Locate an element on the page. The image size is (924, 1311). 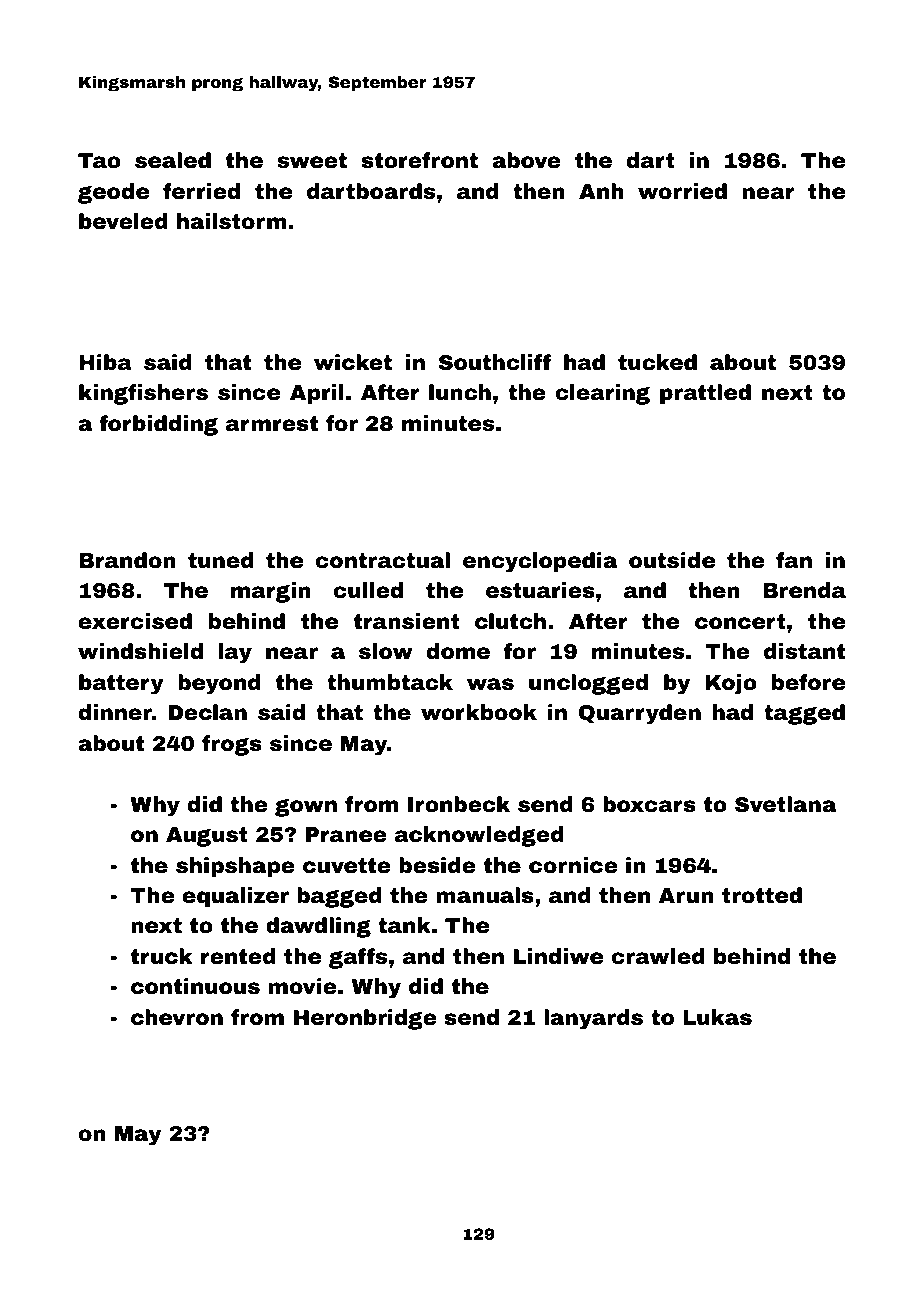
storefront is located at coordinates (420, 160).
